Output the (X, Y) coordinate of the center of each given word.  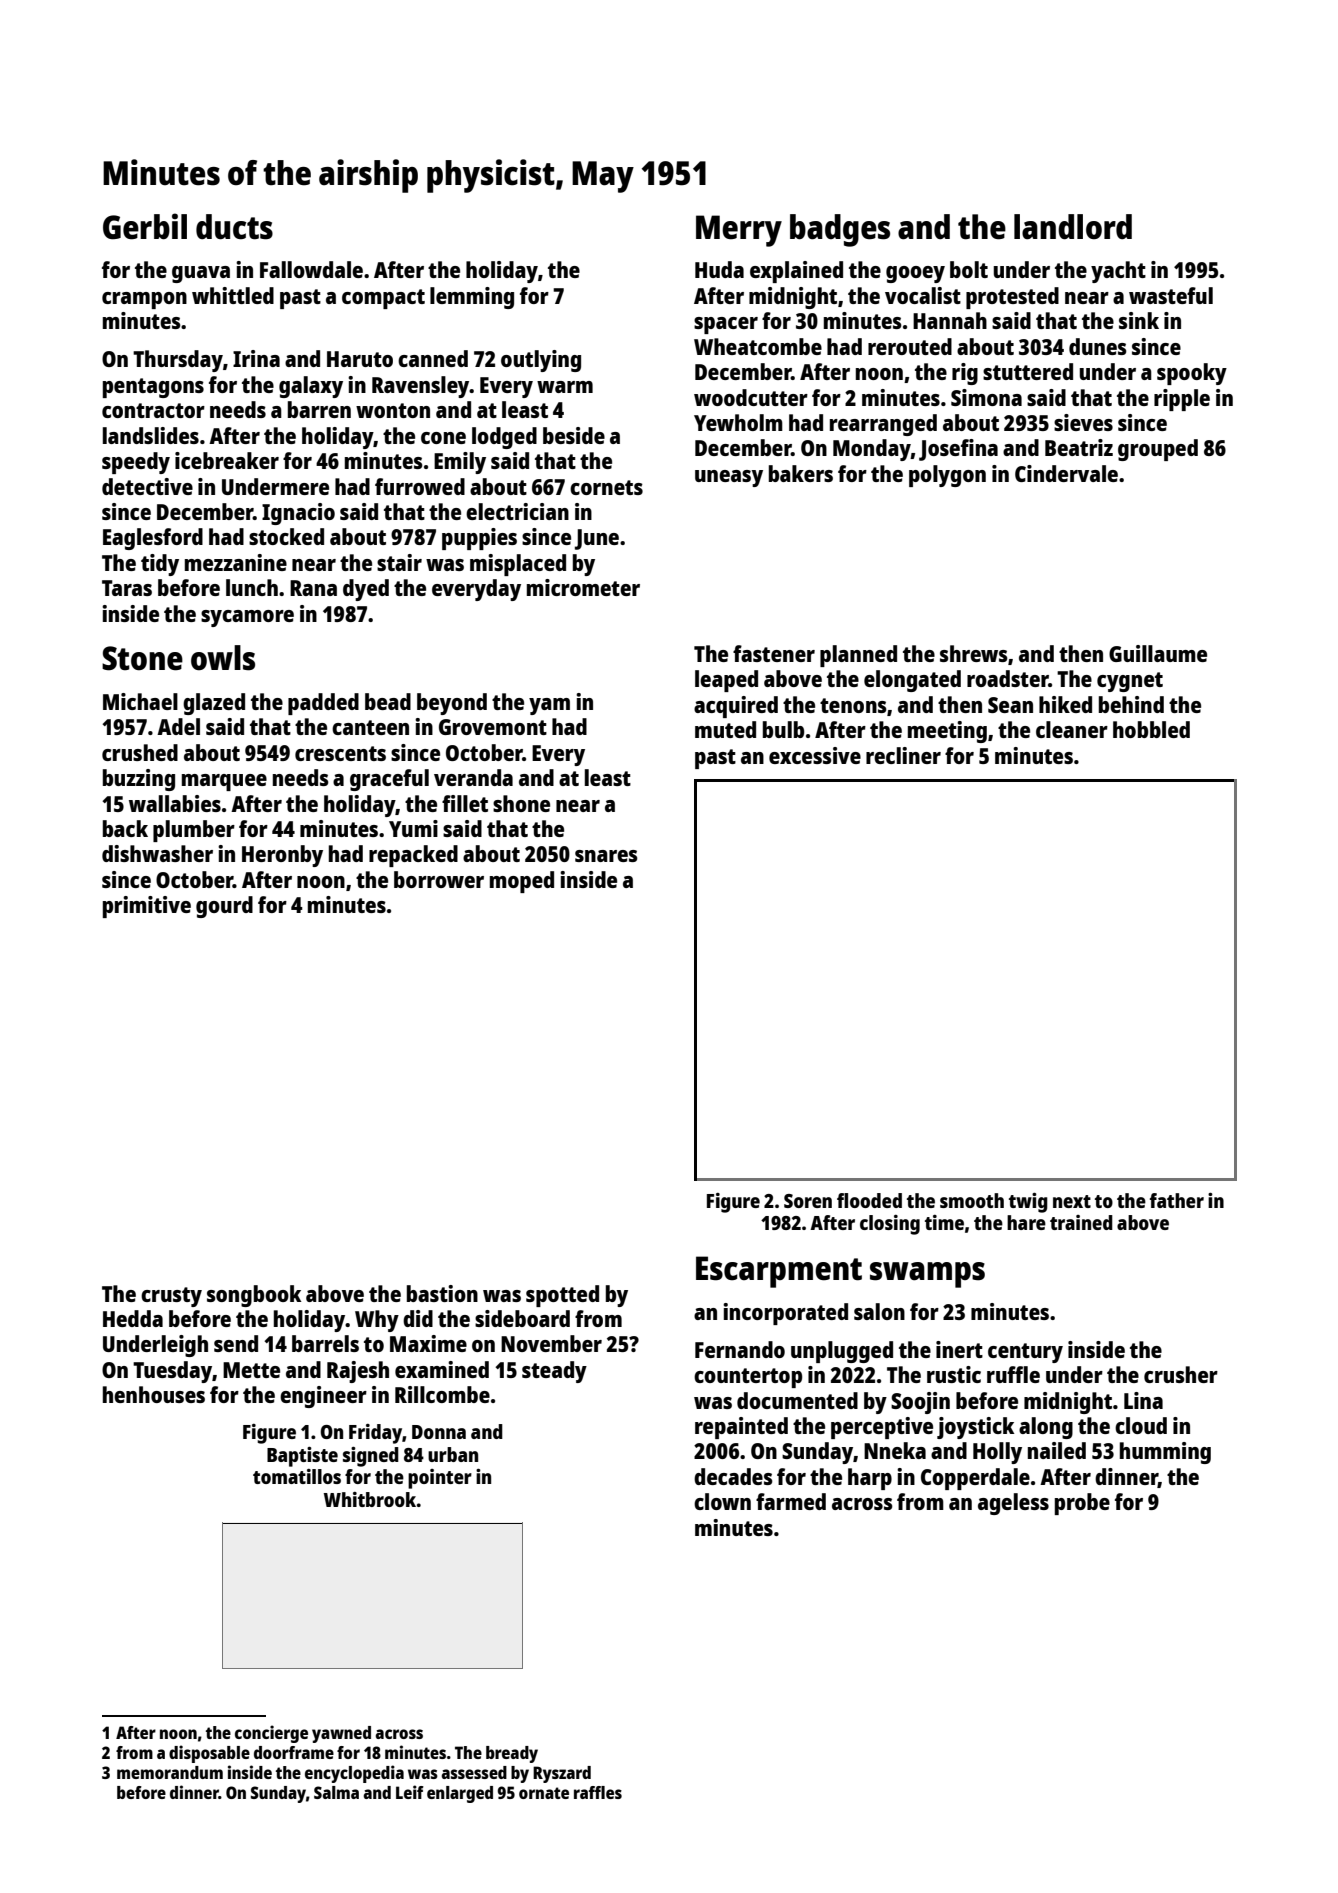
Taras (127, 588)
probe (1082, 1504)
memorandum (170, 1772)
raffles (598, 1792)
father (1177, 1200)
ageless (1013, 1504)
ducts (234, 227)
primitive (147, 907)
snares (606, 856)
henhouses (154, 1394)
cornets (606, 487)
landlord (1073, 227)
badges (840, 230)
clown (722, 1501)
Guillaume (1158, 653)
